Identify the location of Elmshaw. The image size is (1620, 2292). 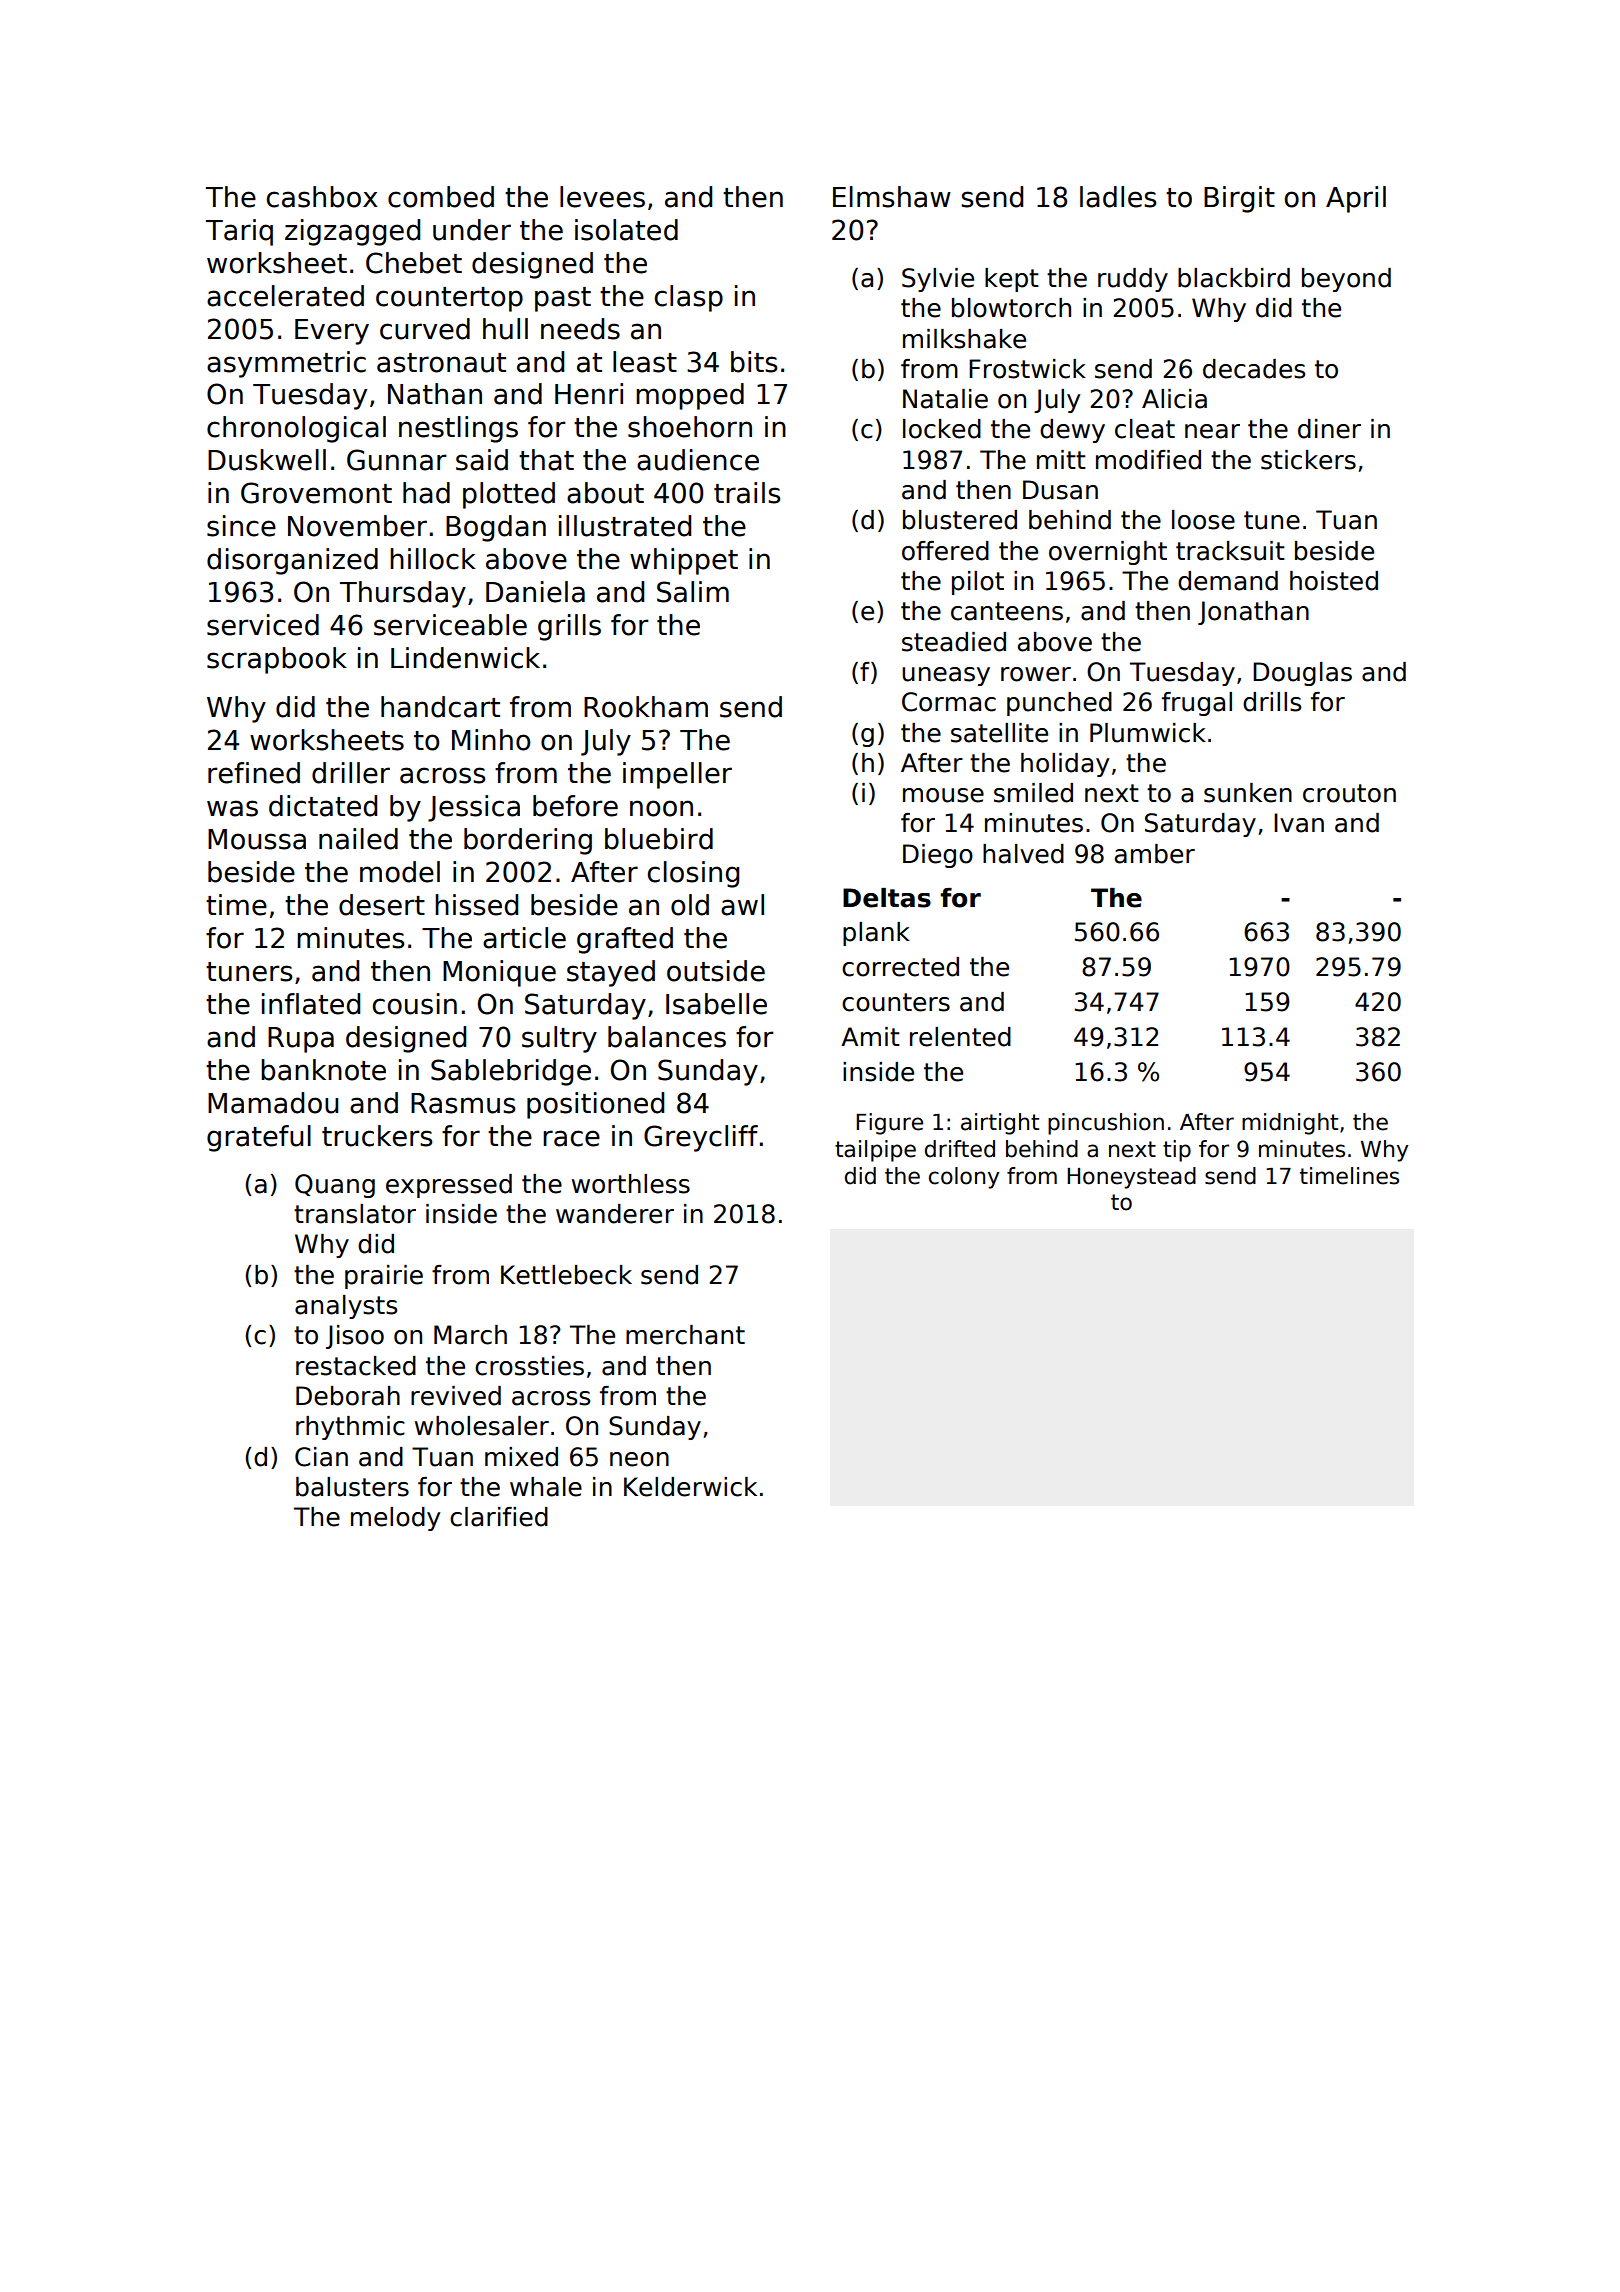
(892, 197).
